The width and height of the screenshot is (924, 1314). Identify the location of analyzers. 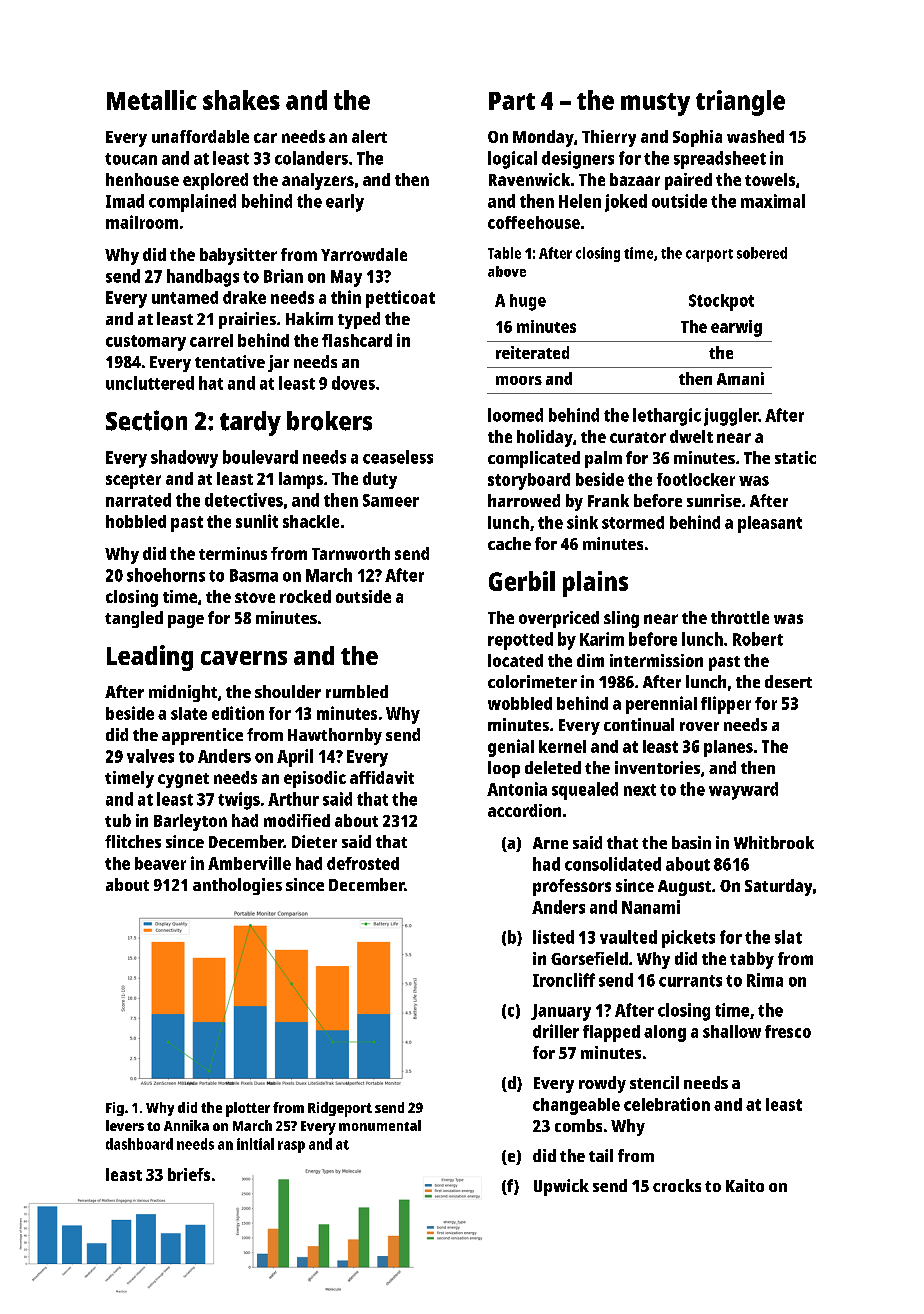
(318, 181).
